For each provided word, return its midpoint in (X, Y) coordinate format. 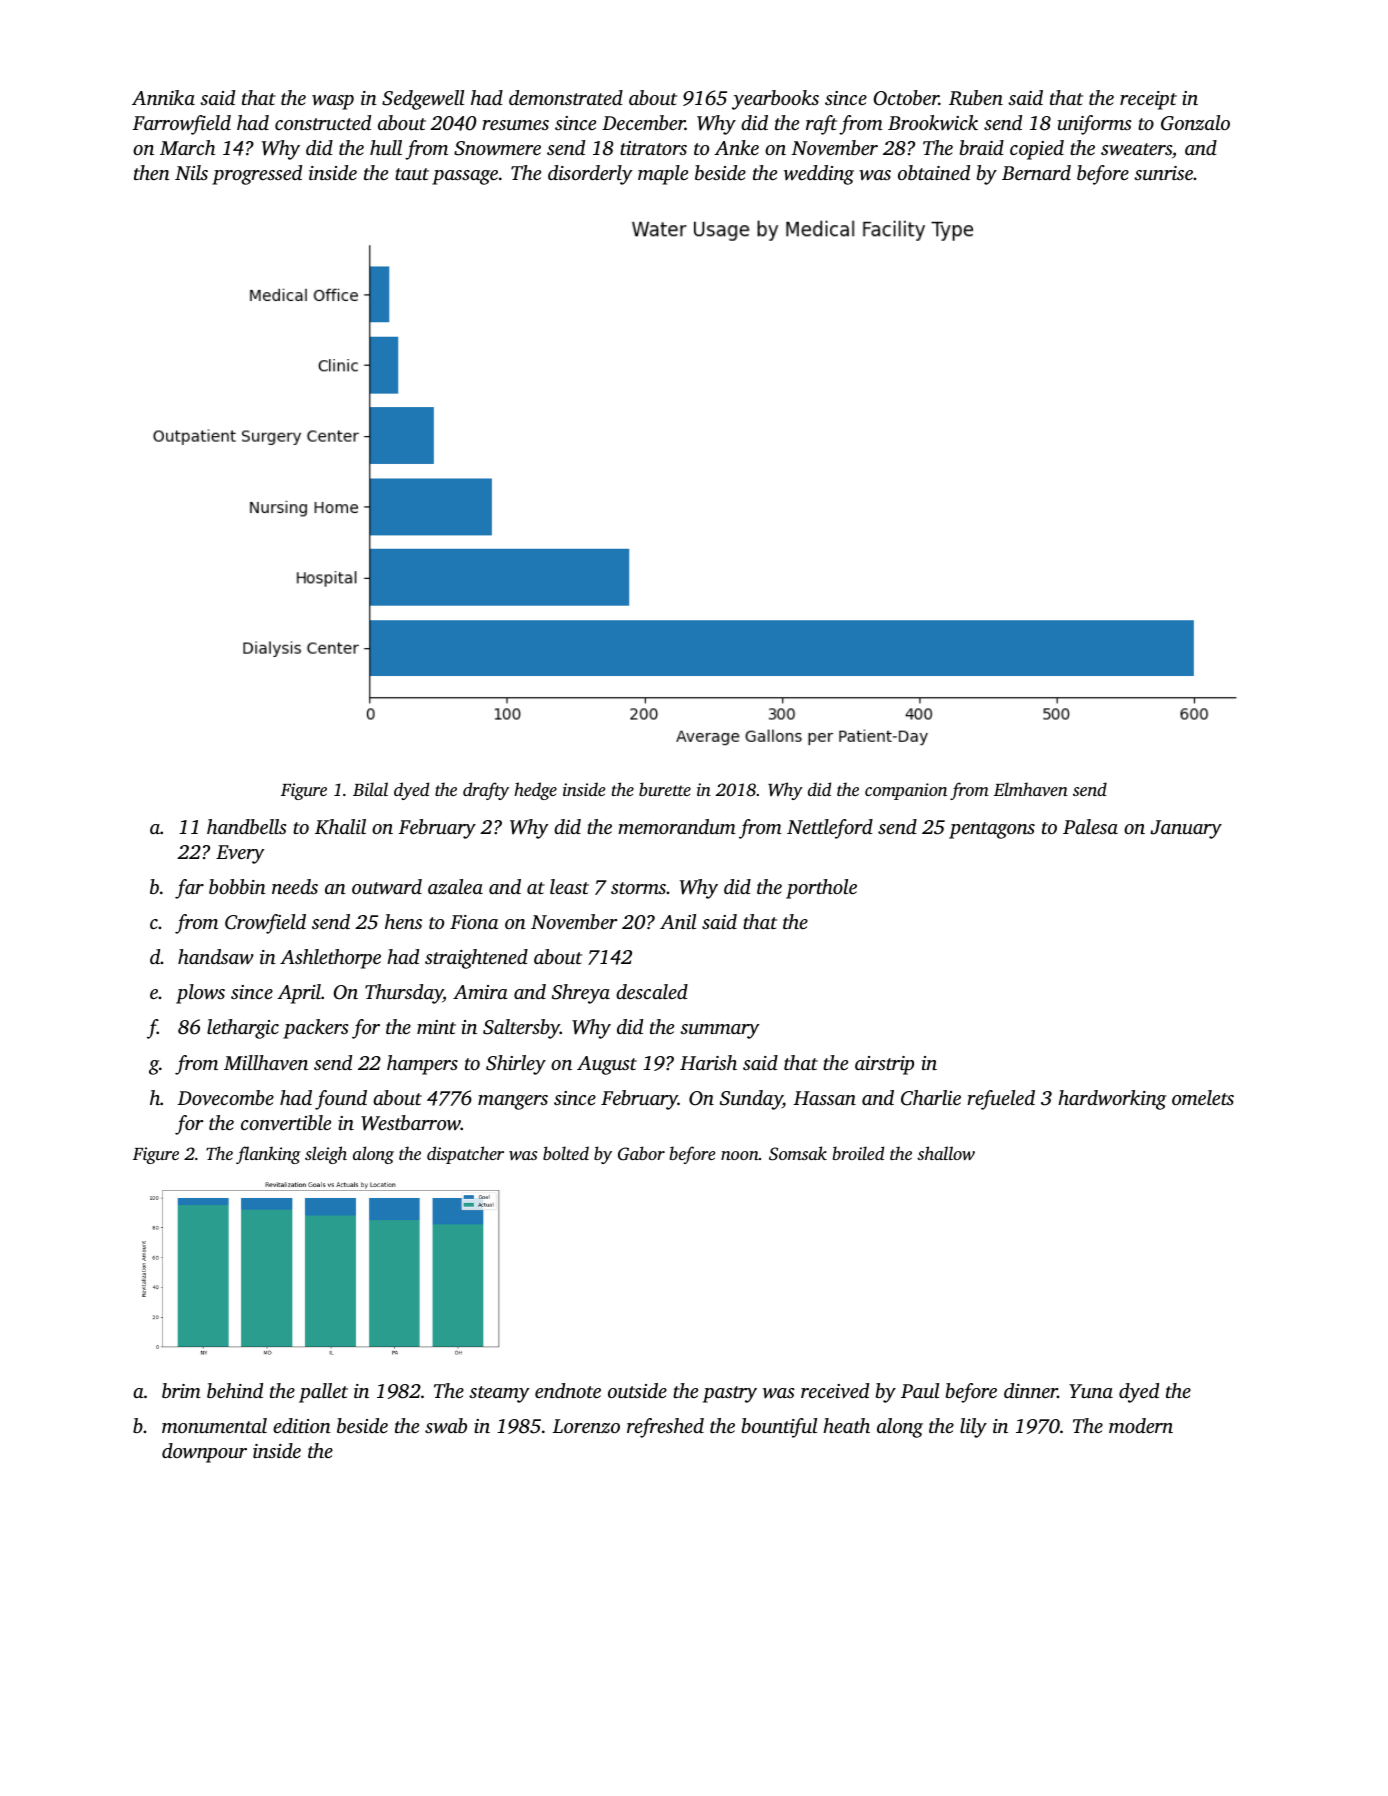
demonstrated (566, 97)
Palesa (1090, 826)
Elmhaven (1031, 789)
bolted (566, 1153)
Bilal (370, 789)
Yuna (1091, 1391)
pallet (323, 1393)
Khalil (340, 827)
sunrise (1163, 173)
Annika (163, 97)
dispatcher (465, 1155)
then (152, 172)
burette (665, 789)
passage (465, 177)
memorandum (677, 826)
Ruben (976, 98)
